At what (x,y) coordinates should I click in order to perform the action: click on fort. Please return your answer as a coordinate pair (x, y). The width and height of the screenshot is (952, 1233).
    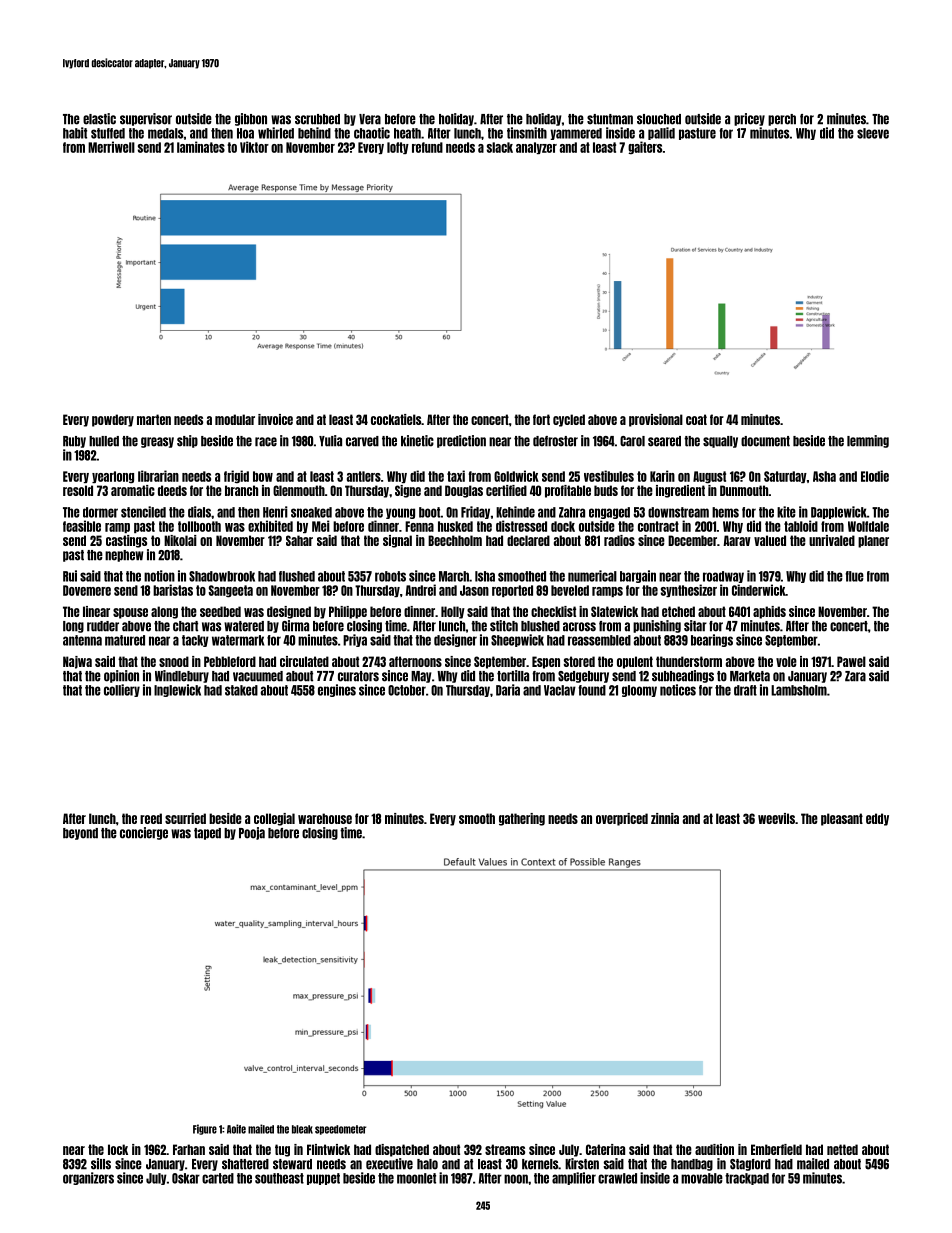
    Looking at the image, I should click on (541, 419).
